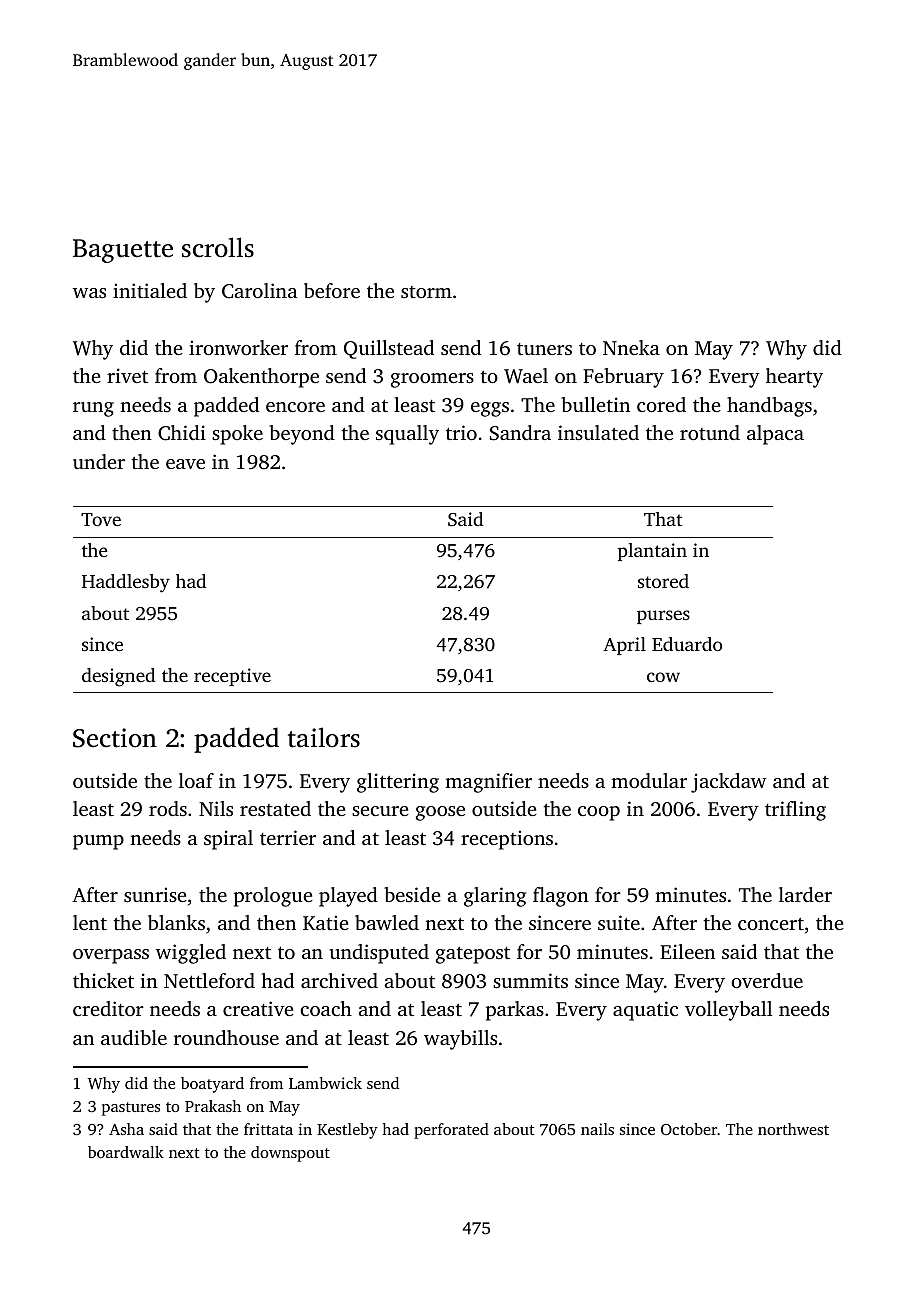 This document has height=1311, width=924. What do you see at coordinates (440, 813) in the document?
I see `goose` at bounding box center [440, 813].
